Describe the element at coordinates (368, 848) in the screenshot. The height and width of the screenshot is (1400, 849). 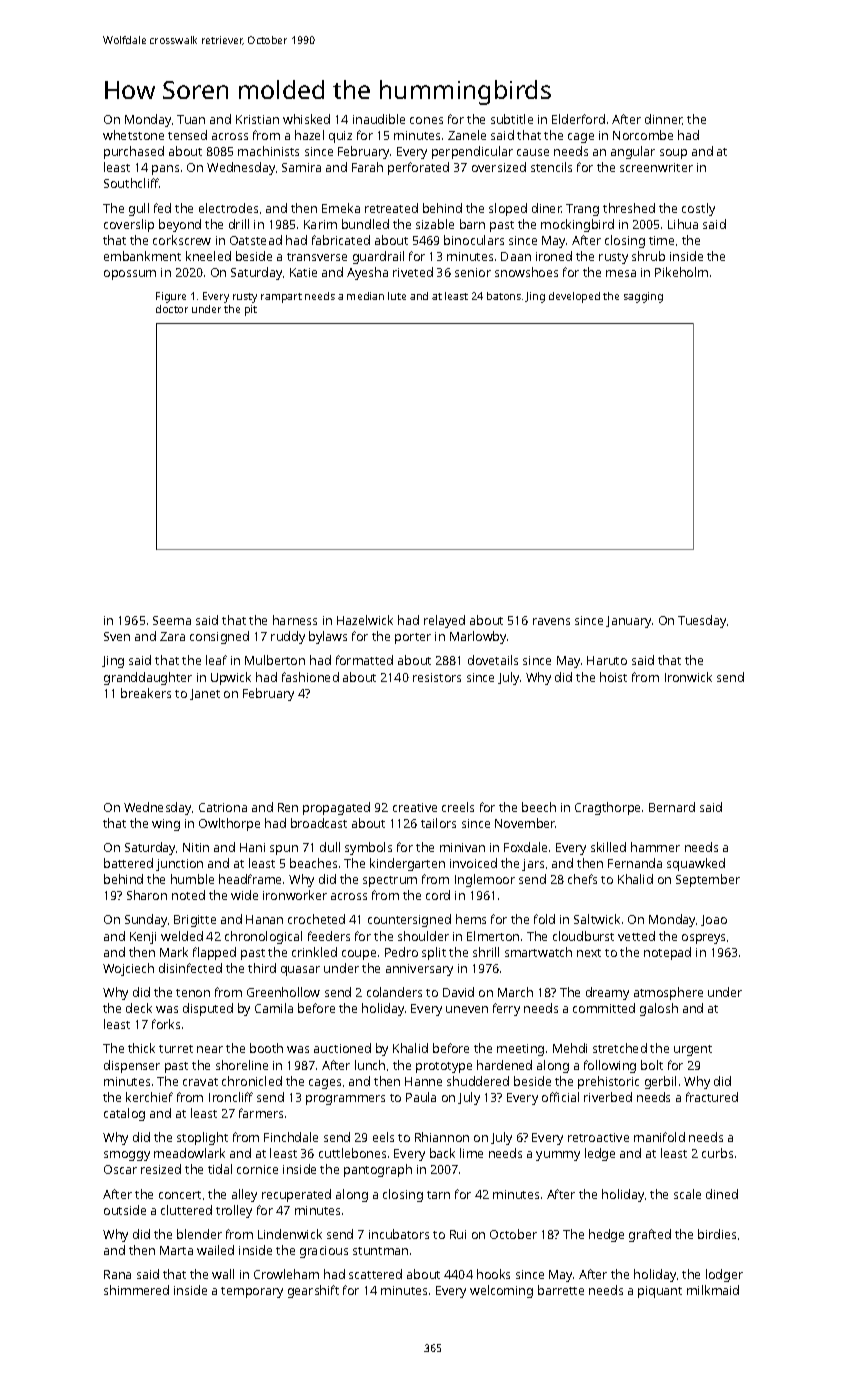
I see `symbols` at that location.
